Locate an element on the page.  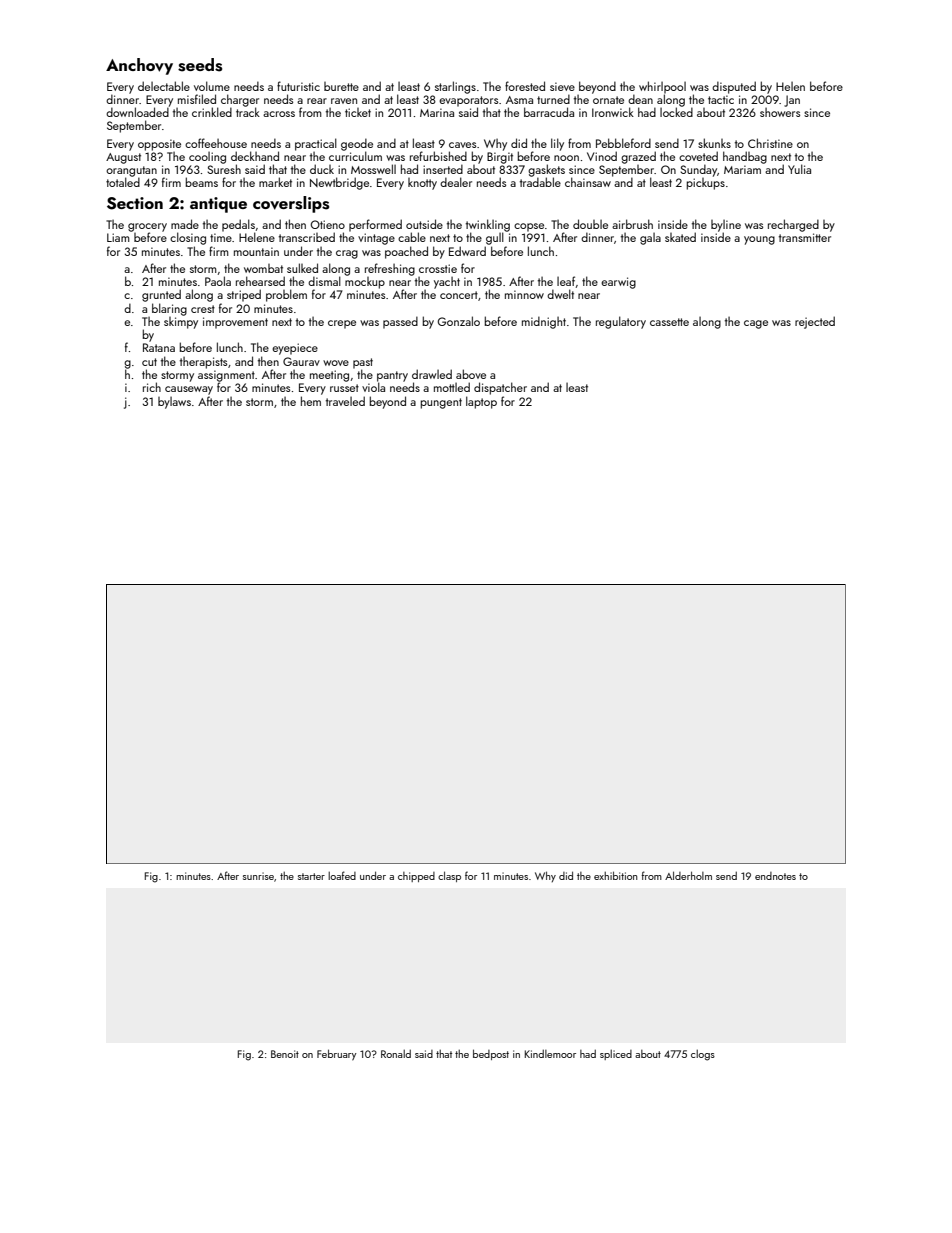
volume is located at coordinates (212, 86).
